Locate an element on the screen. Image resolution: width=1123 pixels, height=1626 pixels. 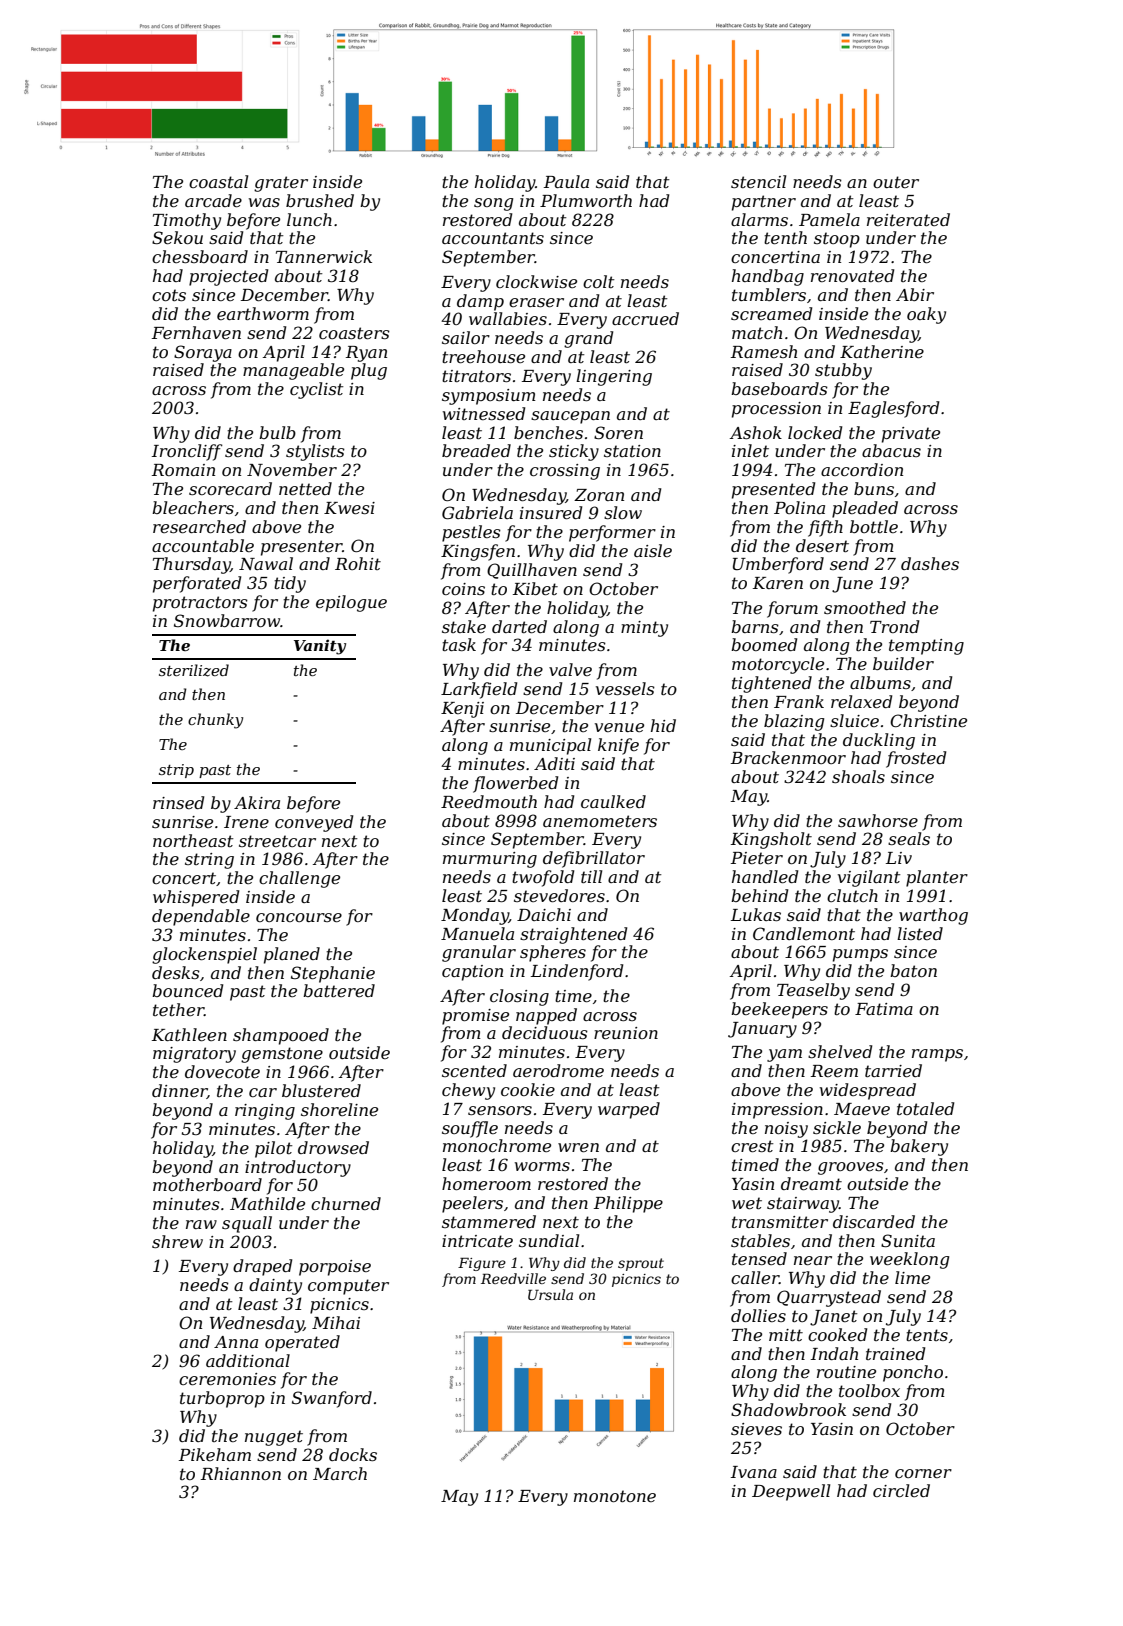
accordion is located at coordinates (862, 469).
